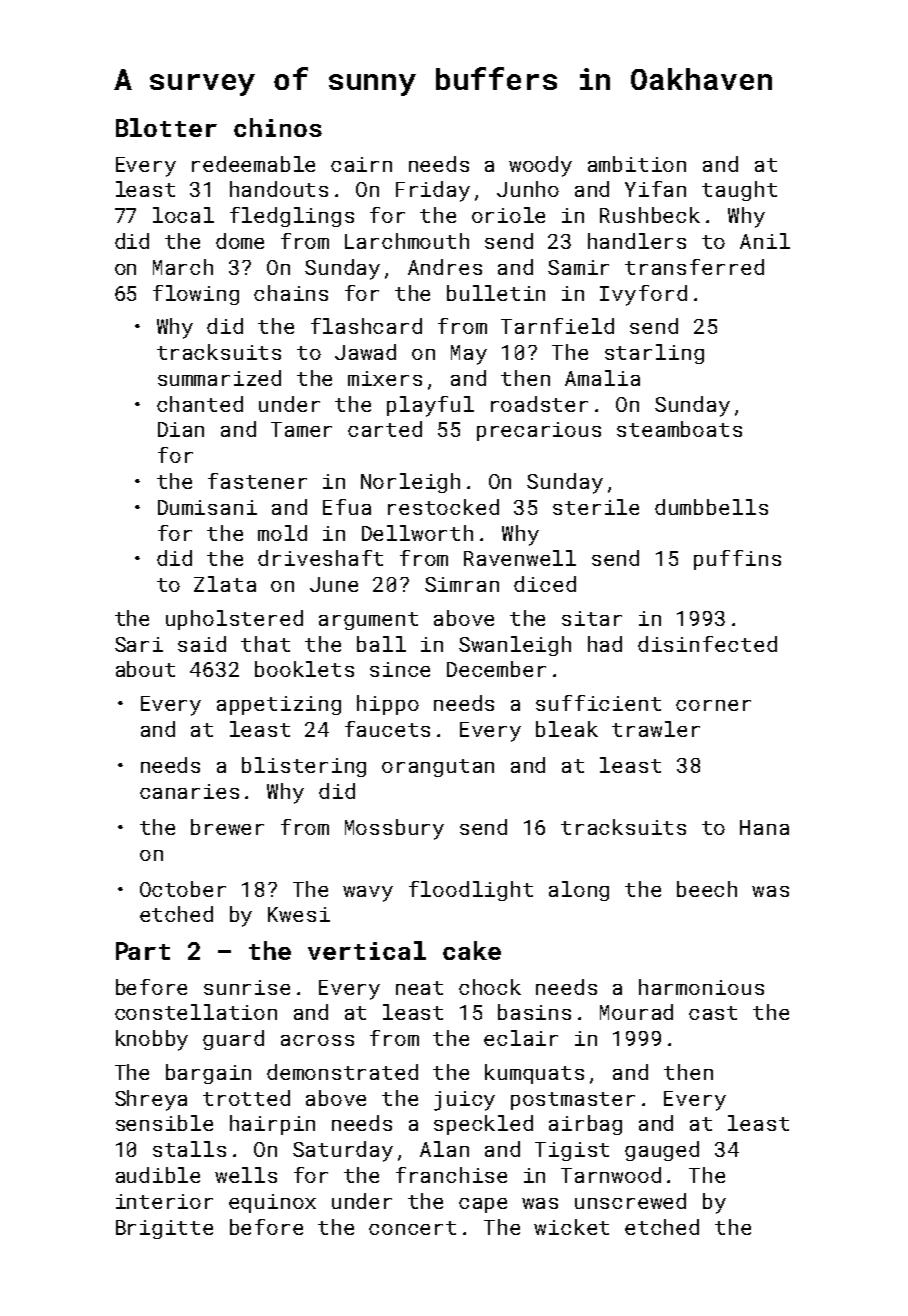 The height and width of the page is (1316, 908). Describe the element at coordinates (158, 1175) in the page. I see `audible` at that location.
